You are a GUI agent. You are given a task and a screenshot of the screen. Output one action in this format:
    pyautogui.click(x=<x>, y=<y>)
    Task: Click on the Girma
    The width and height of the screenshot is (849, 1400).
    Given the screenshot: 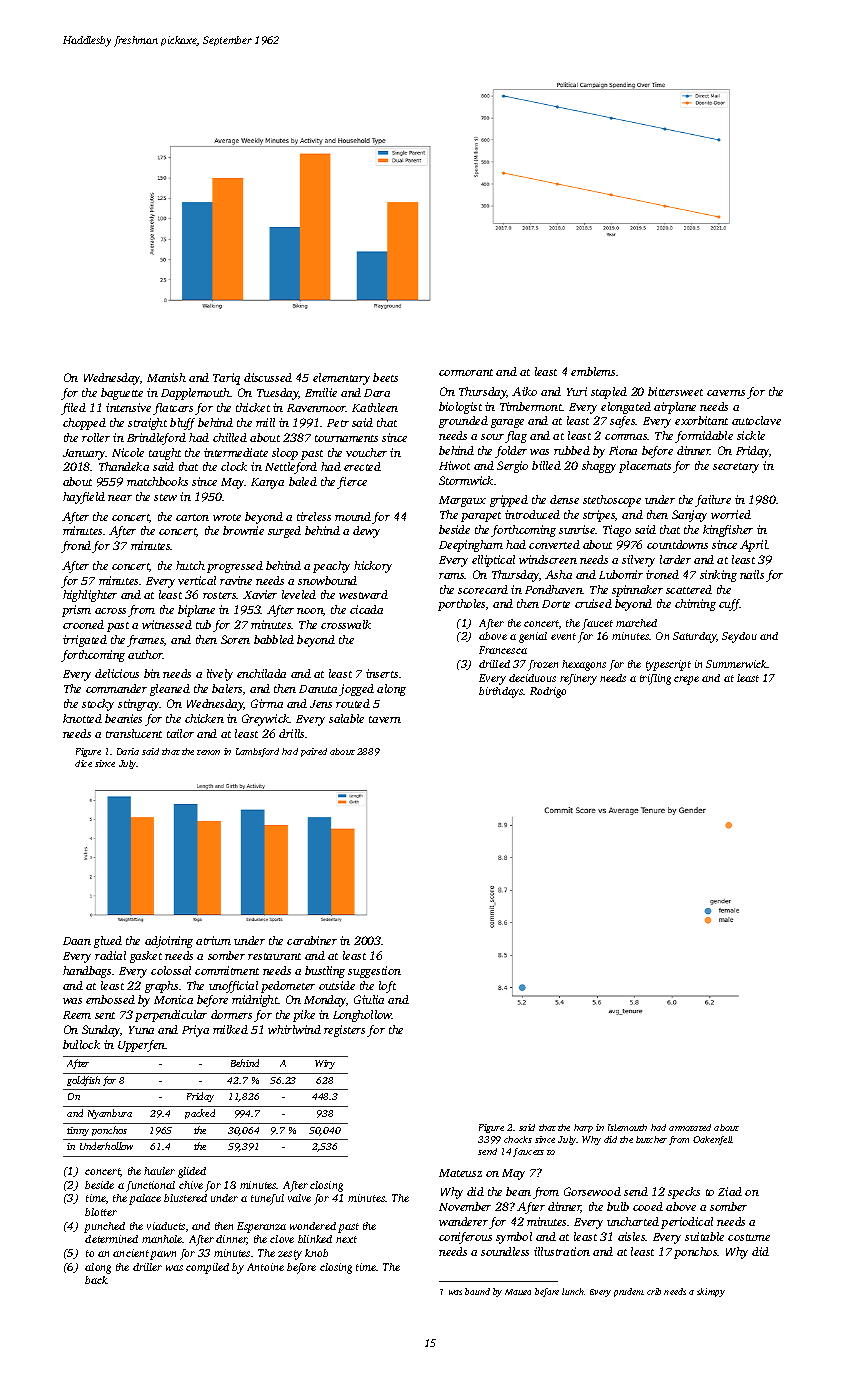 What is the action you would take?
    pyautogui.click(x=267, y=703)
